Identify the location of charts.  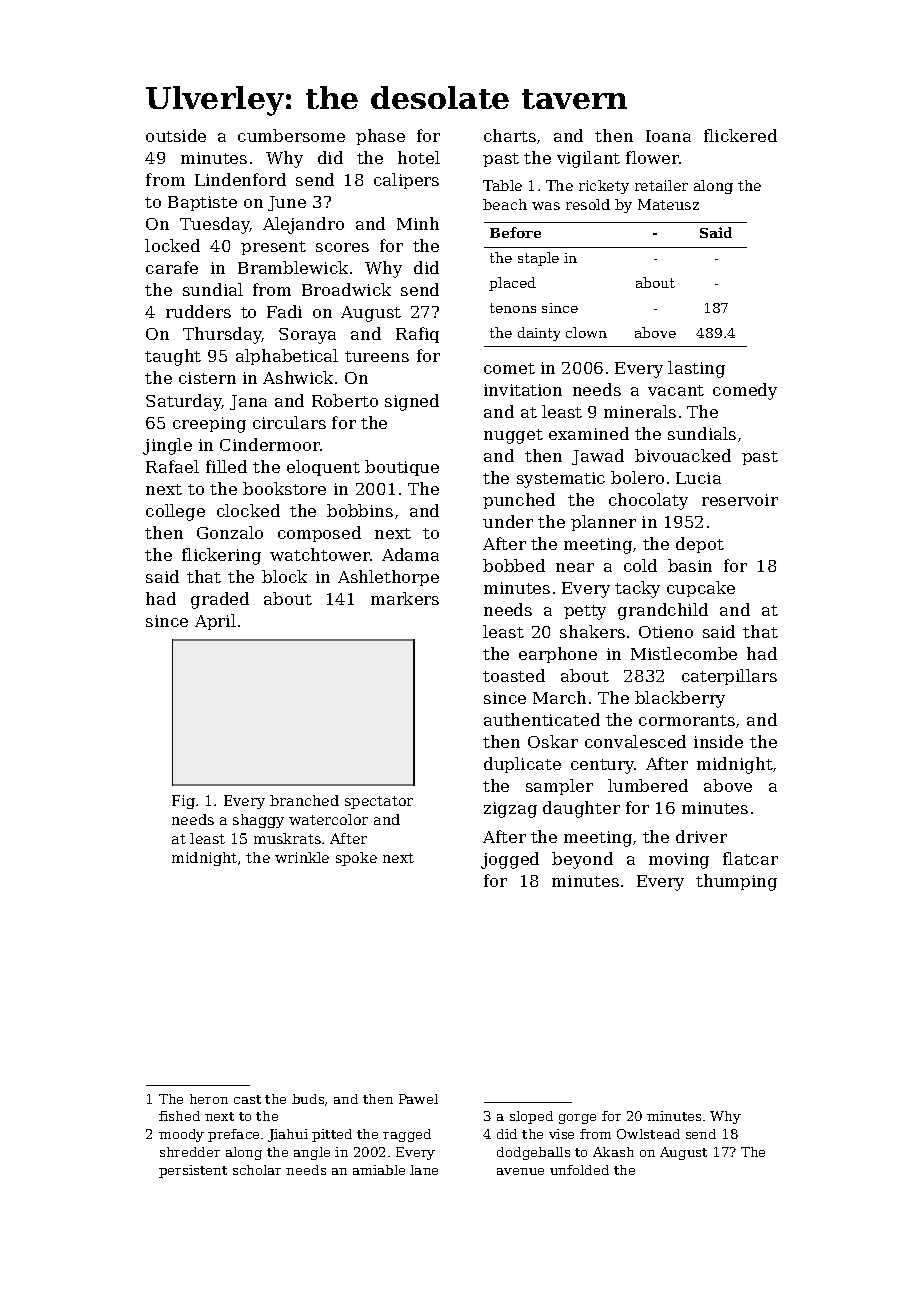
(510, 135).
